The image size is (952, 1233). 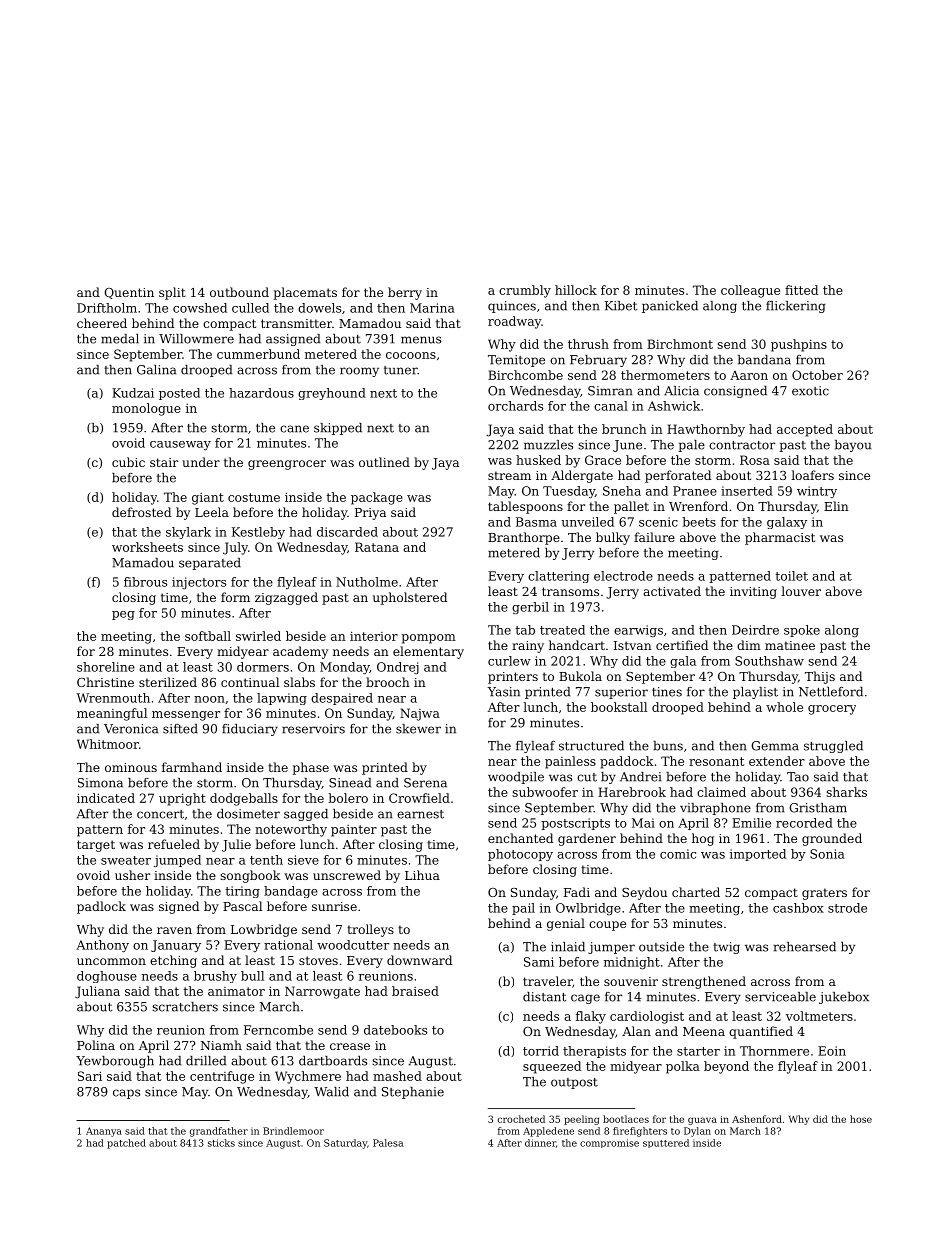 What do you see at coordinates (764, 360) in the screenshot?
I see `bandana` at bounding box center [764, 360].
